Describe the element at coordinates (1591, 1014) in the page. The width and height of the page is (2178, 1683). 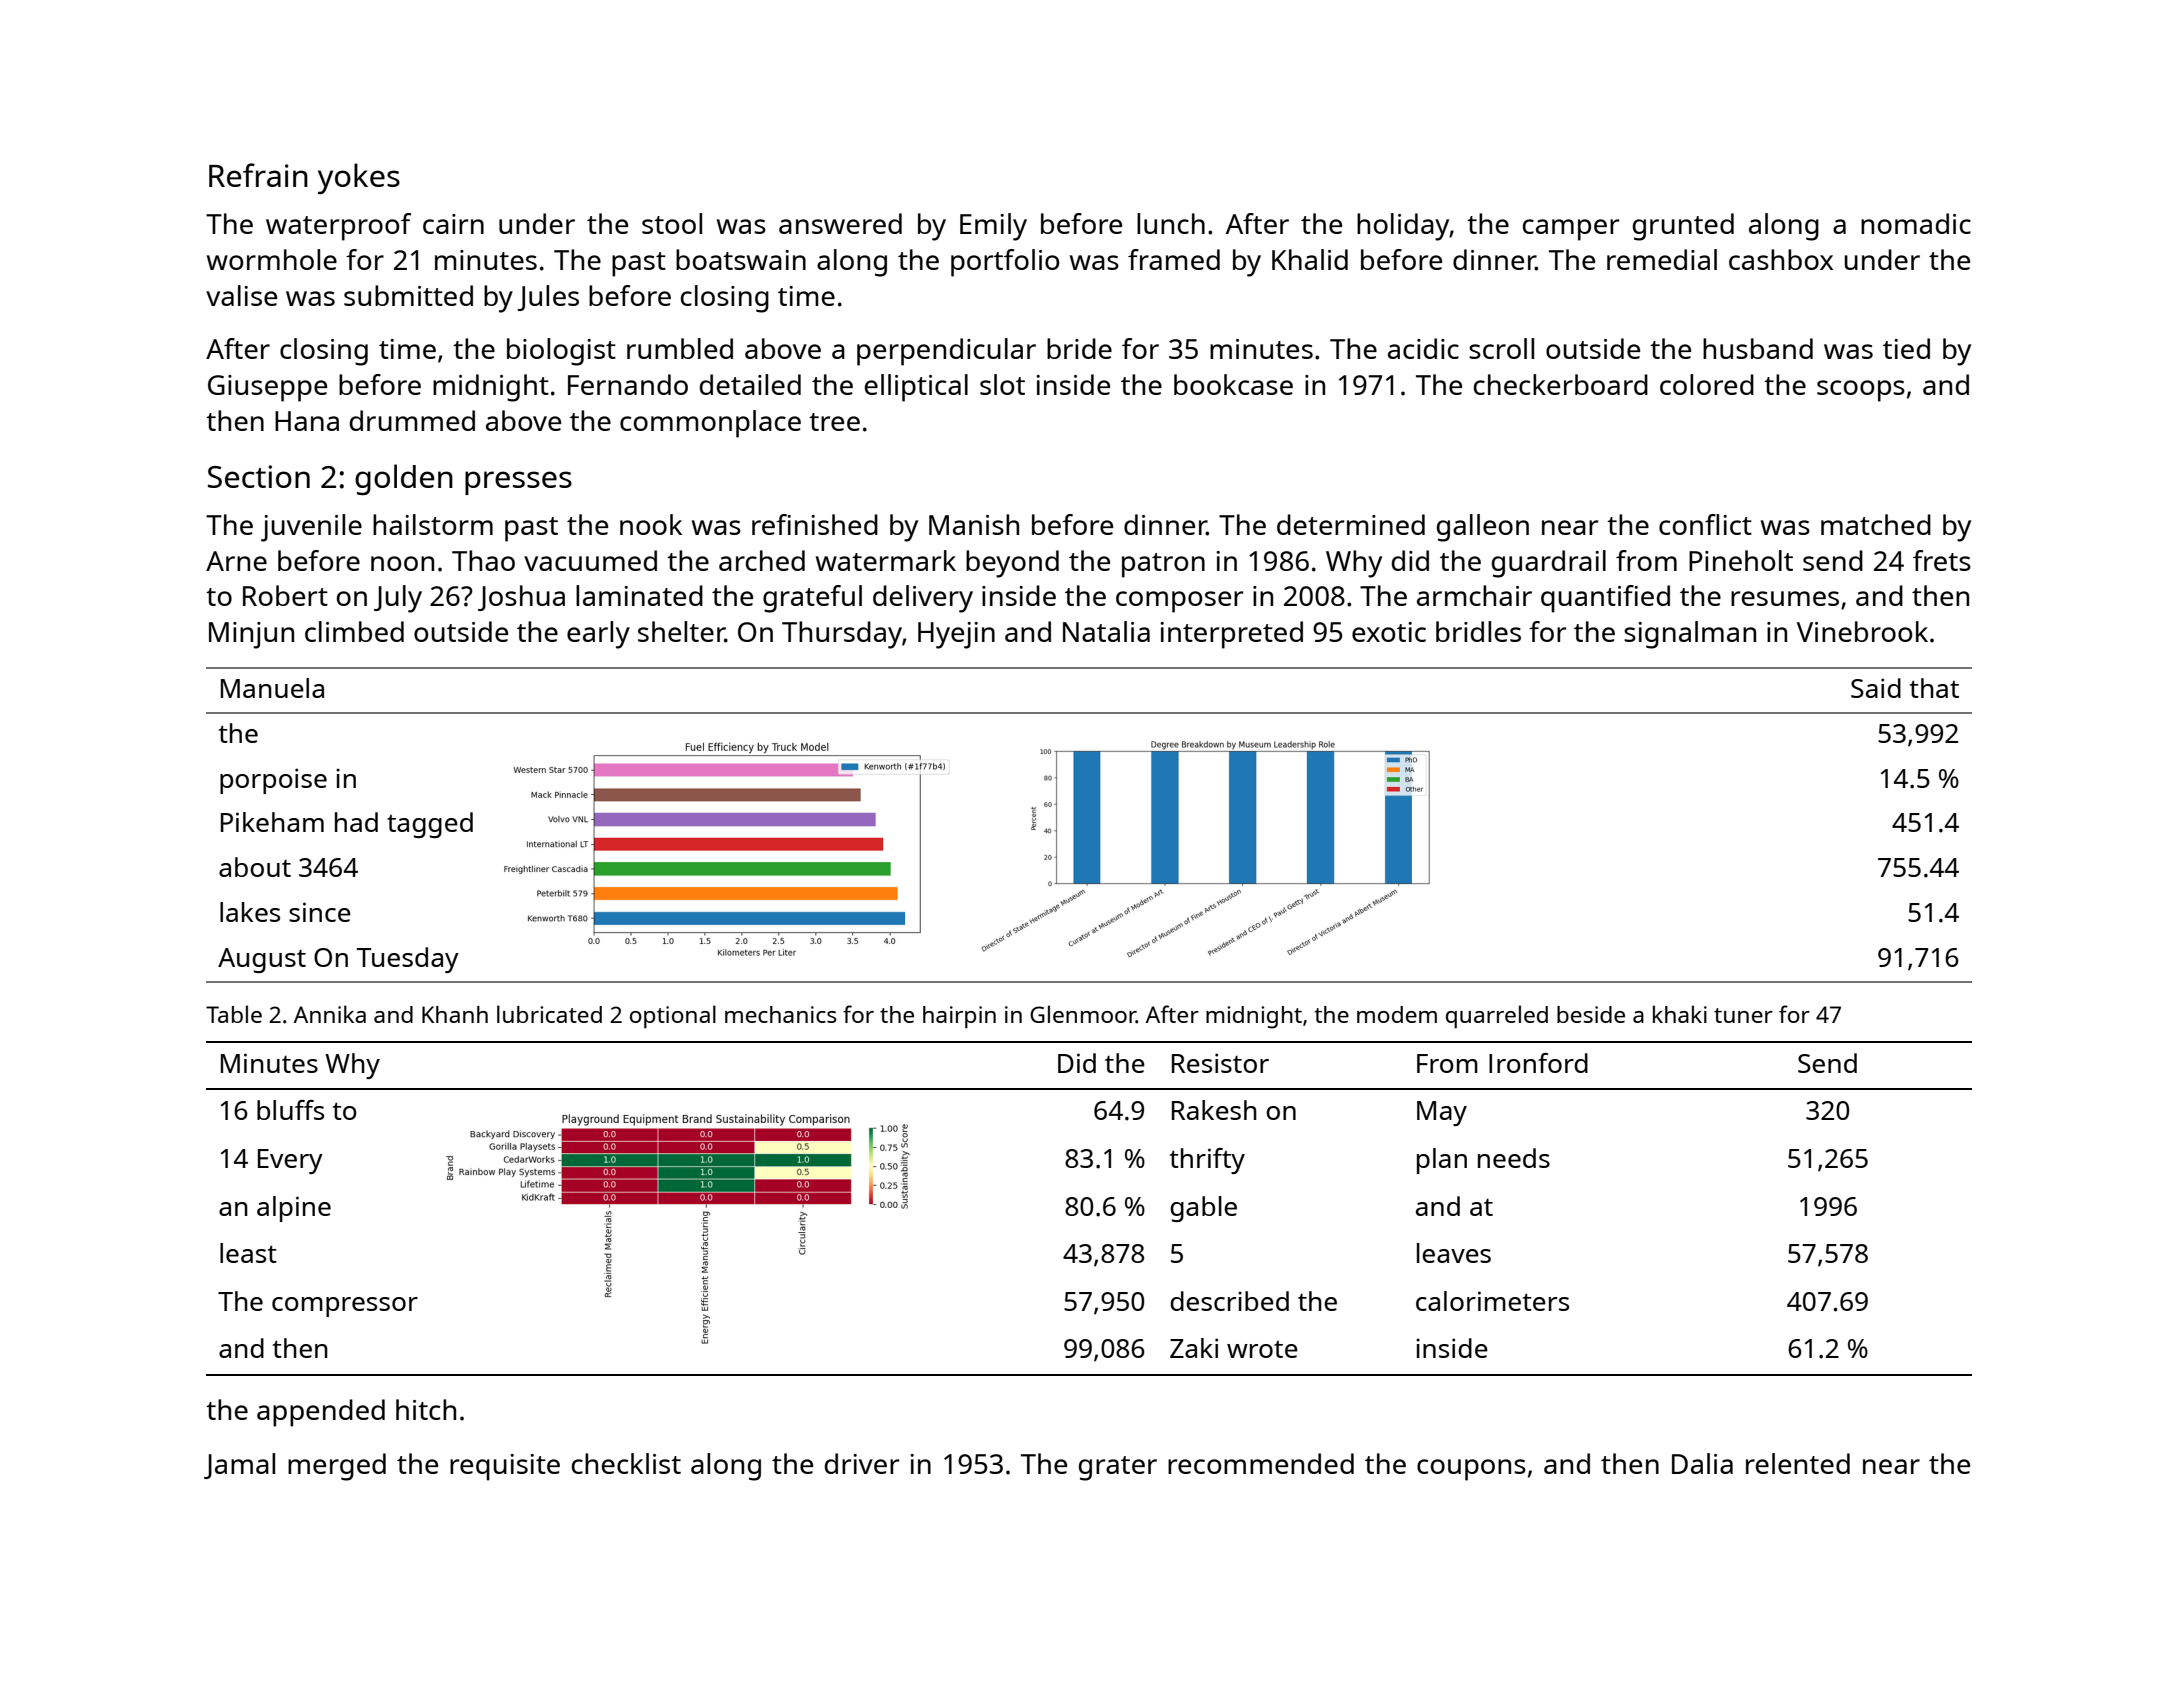
I see `beside` at that location.
